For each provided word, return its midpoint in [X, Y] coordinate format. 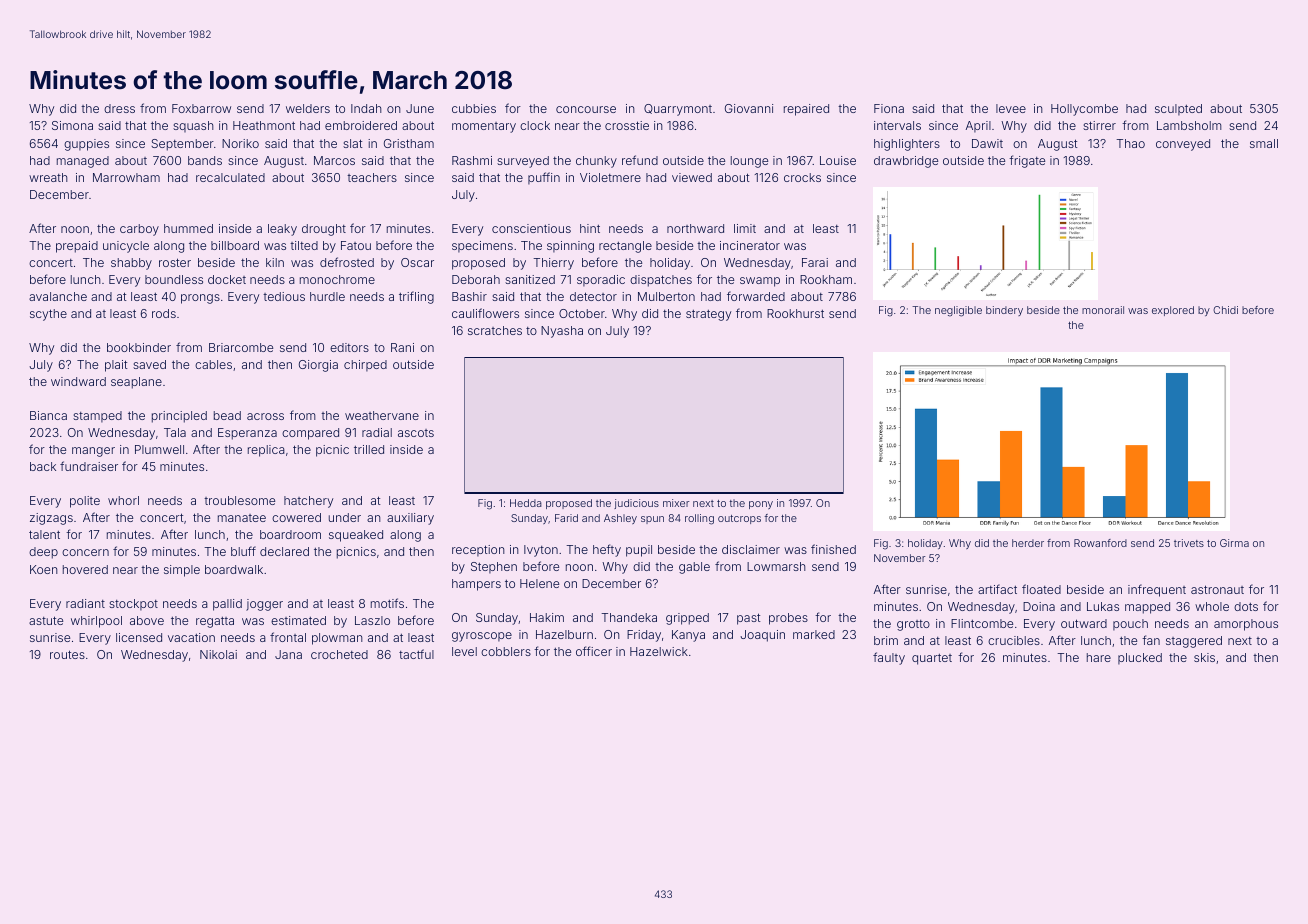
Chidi [1225, 310]
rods [164, 313]
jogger [264, 605]
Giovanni [749, 108]
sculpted [1178, 110]
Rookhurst [795, 313]
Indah [366, 108]
